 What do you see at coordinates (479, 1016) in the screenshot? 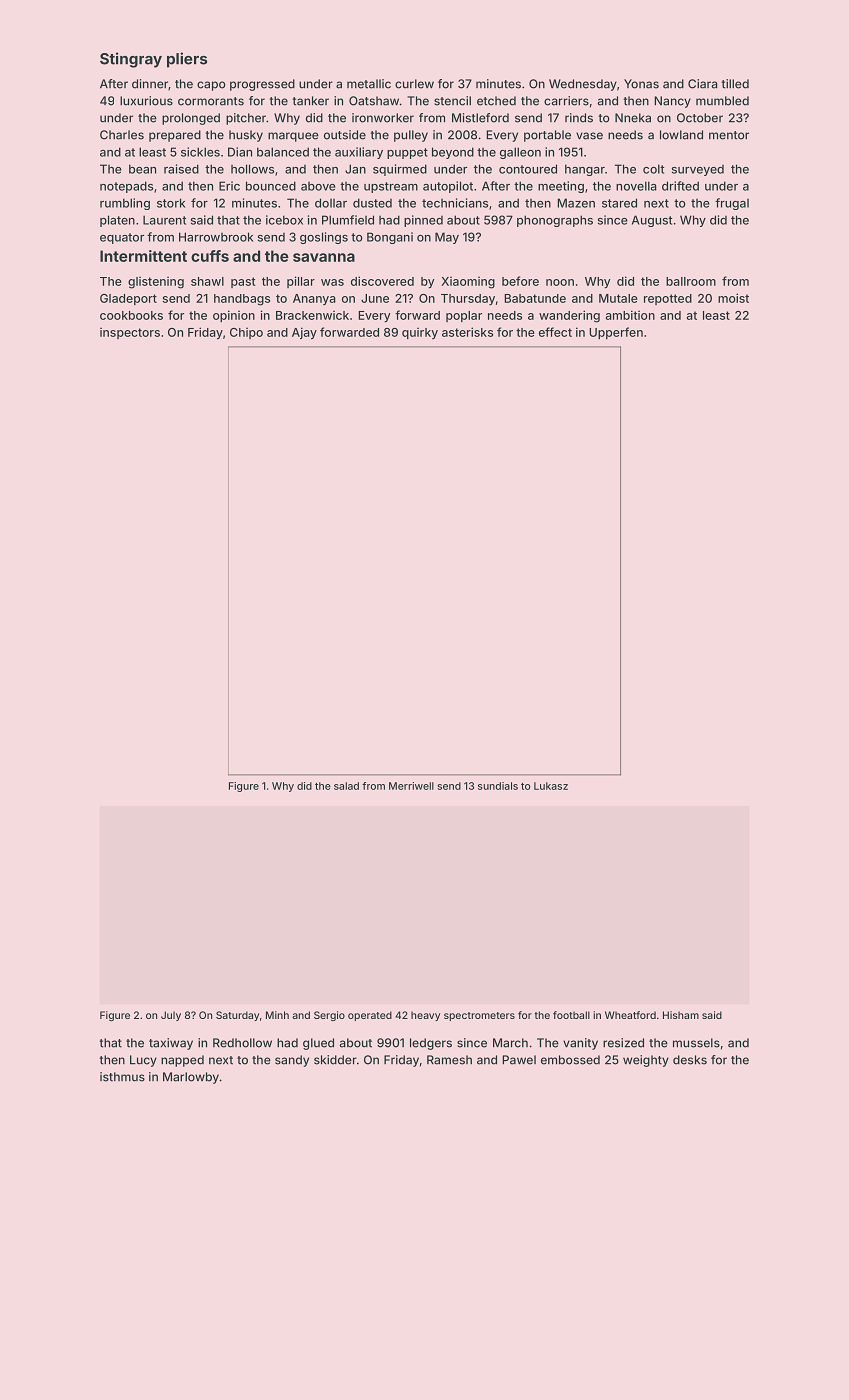
I see `spectrometers` at bounding box center [479, 1016].
